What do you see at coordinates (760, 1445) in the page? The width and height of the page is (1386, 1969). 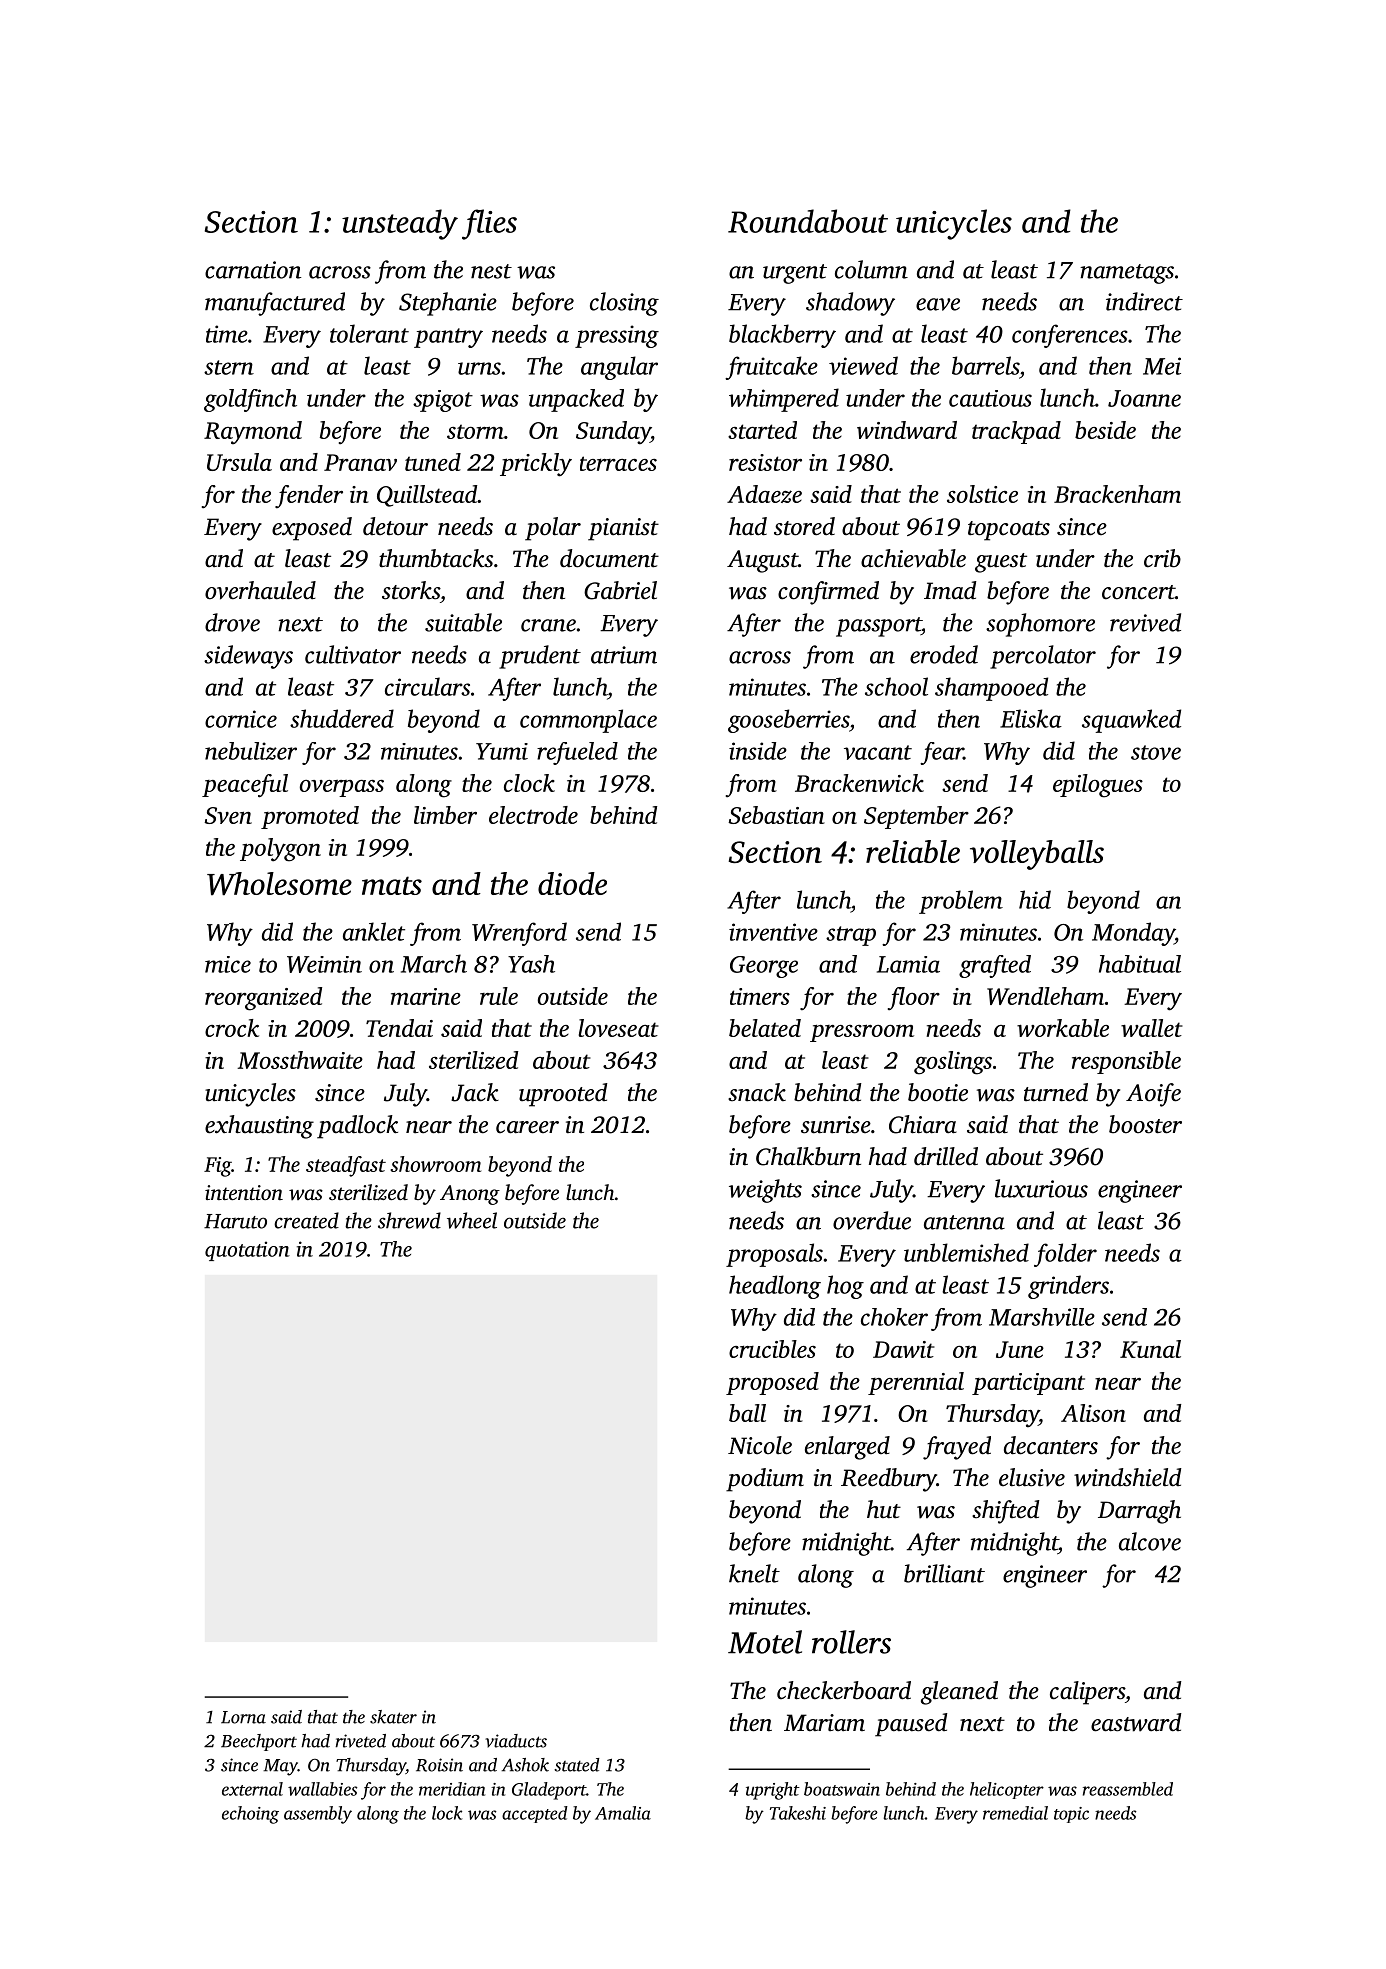 I see `Nicole` at bounding box center [760, 1445].
